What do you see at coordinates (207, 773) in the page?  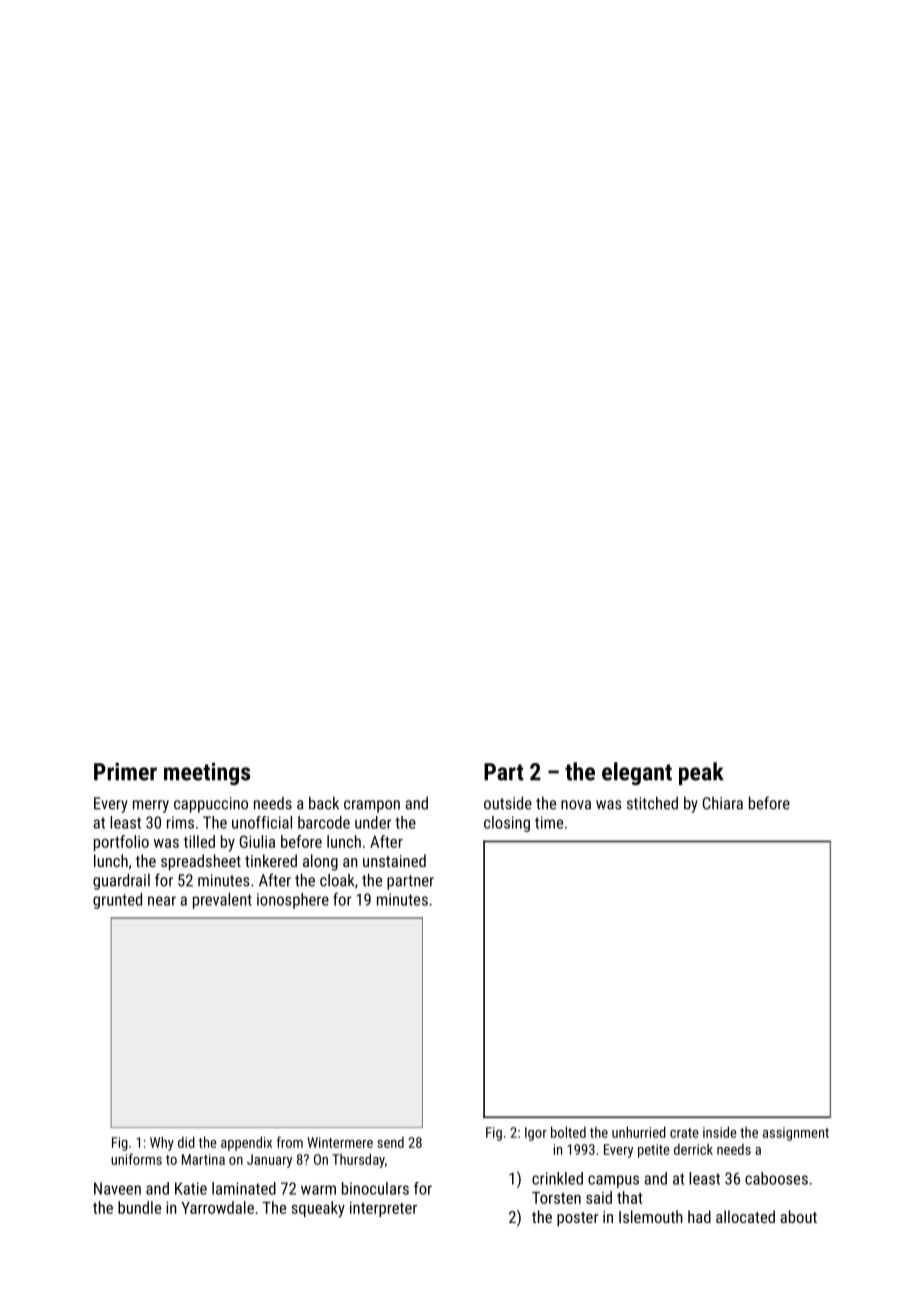 I see `meetings` at bounding box center [207, 773].
